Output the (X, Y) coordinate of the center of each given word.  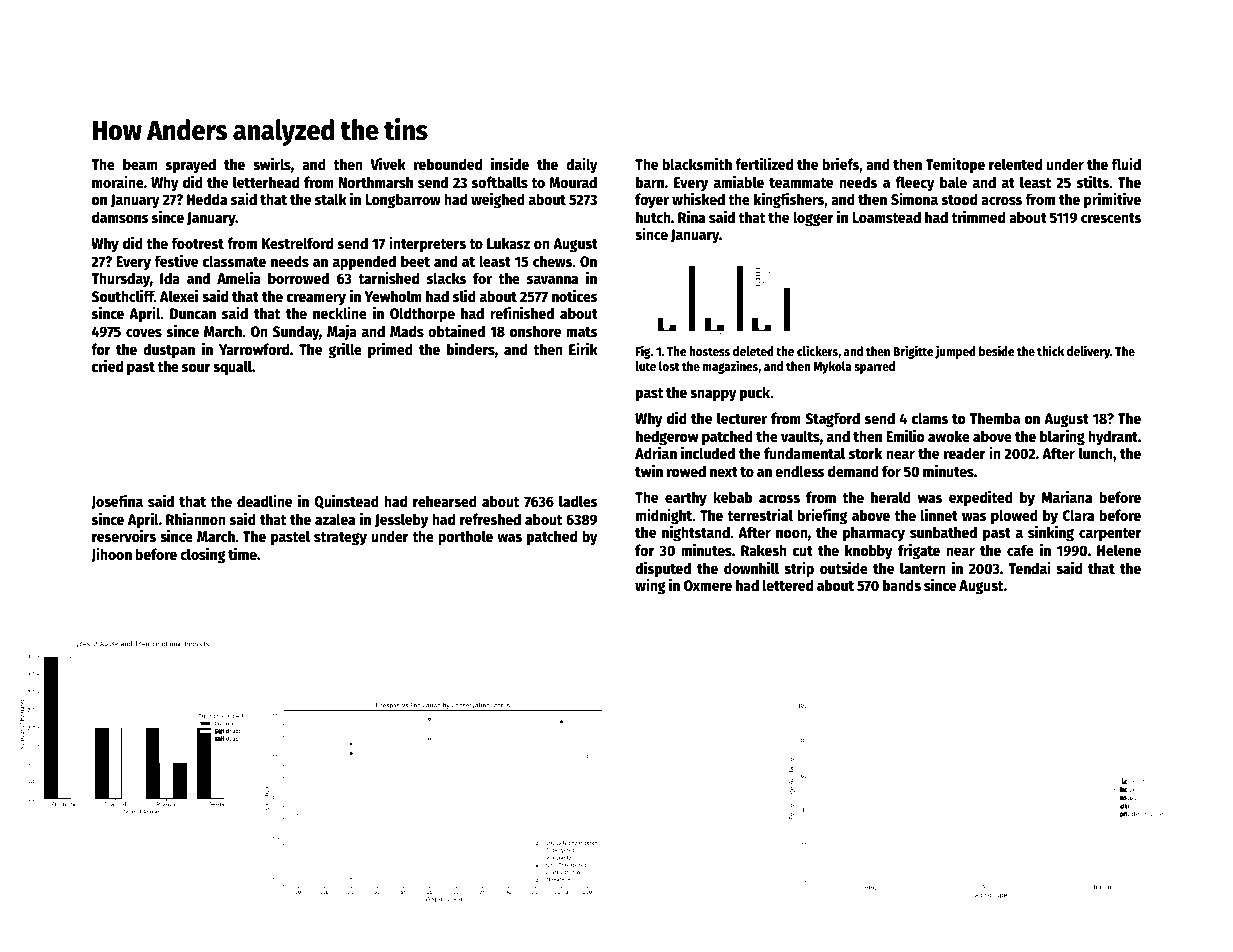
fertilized (764, 163)
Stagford (832, 420)
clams (930, 418)
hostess (709, 351)
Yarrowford (254, 349)
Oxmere (708, 585)
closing (203, 555)
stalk (331, 199)
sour (196, 367)
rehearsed (445, 501)
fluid (1126, 163)
